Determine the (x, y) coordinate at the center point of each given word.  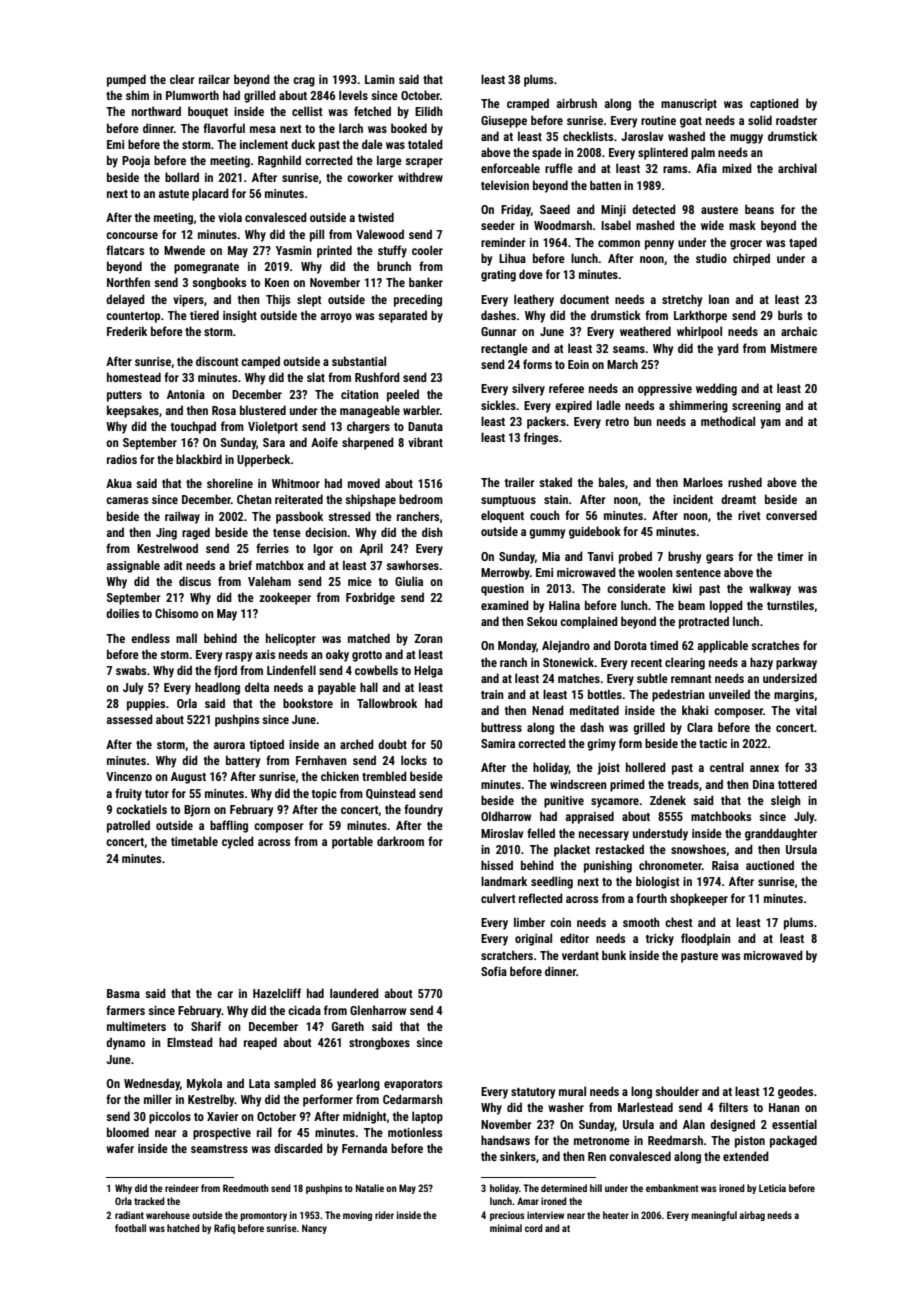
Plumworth (192, 95)
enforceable (510, 168)
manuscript (689, 105)
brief (240, 565)
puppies (146, 705)
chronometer (670, 865)
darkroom (400, 841)
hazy (761, 663)
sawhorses (412, 565)
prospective (222, 1134)
